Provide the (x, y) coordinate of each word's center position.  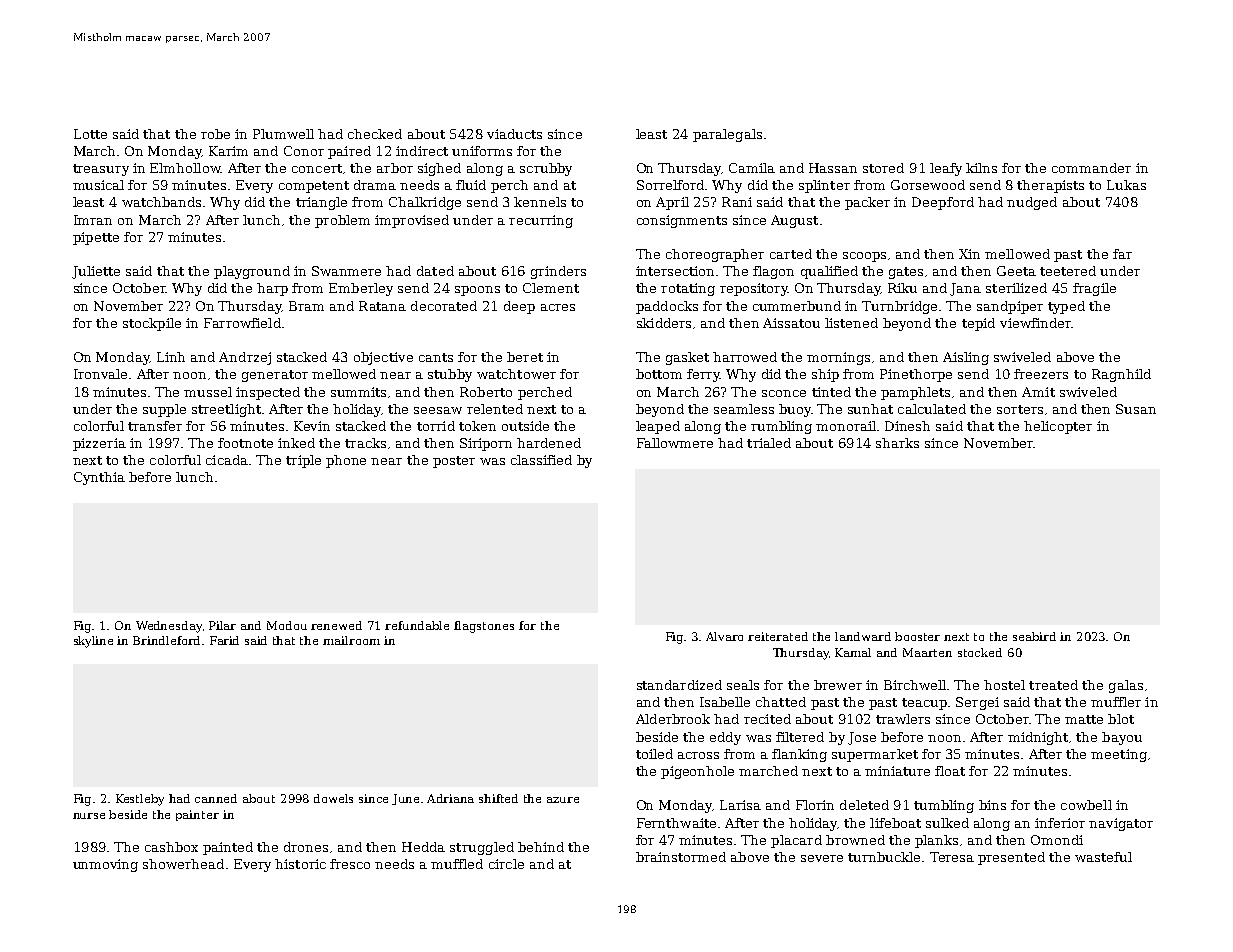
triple (303, 461)
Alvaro (724, 636)
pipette (96, 238)
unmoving (105, 865)
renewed (336, 625)
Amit (1038, 392)
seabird (1034, 636)
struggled (482, 848)
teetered (1068, 271)
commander (1091, 168)
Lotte (90, 134)
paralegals (727, 135)
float (950, 771)
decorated (444, 306)
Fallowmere (675, 443)
